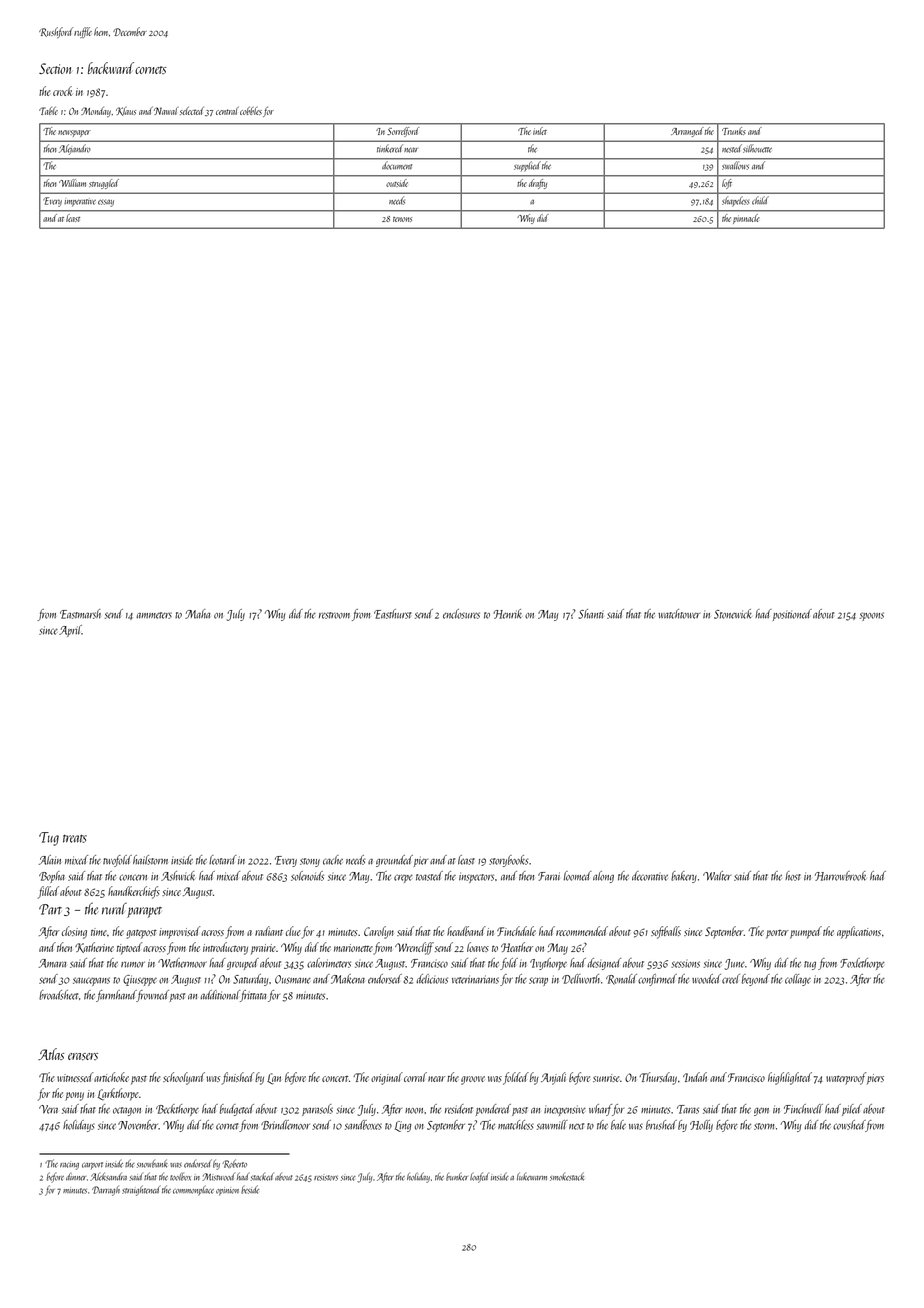  I want to click on commonplace, so click(193, 1190).
